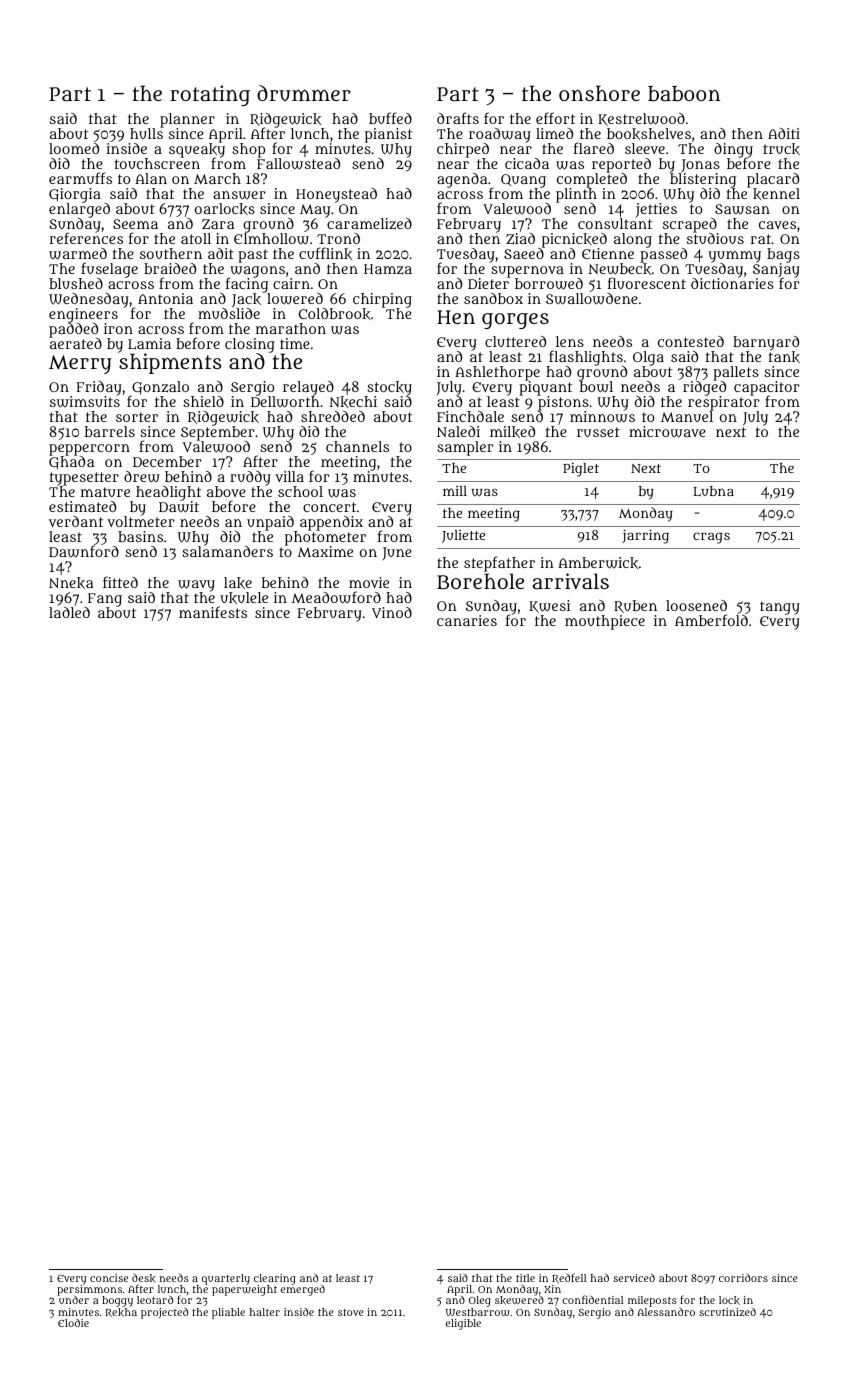 This image has width=849, height=1400. What do you see at coordinates (351, 1312) in the image?
I see `stove` at bounding box center [351, 1312].
